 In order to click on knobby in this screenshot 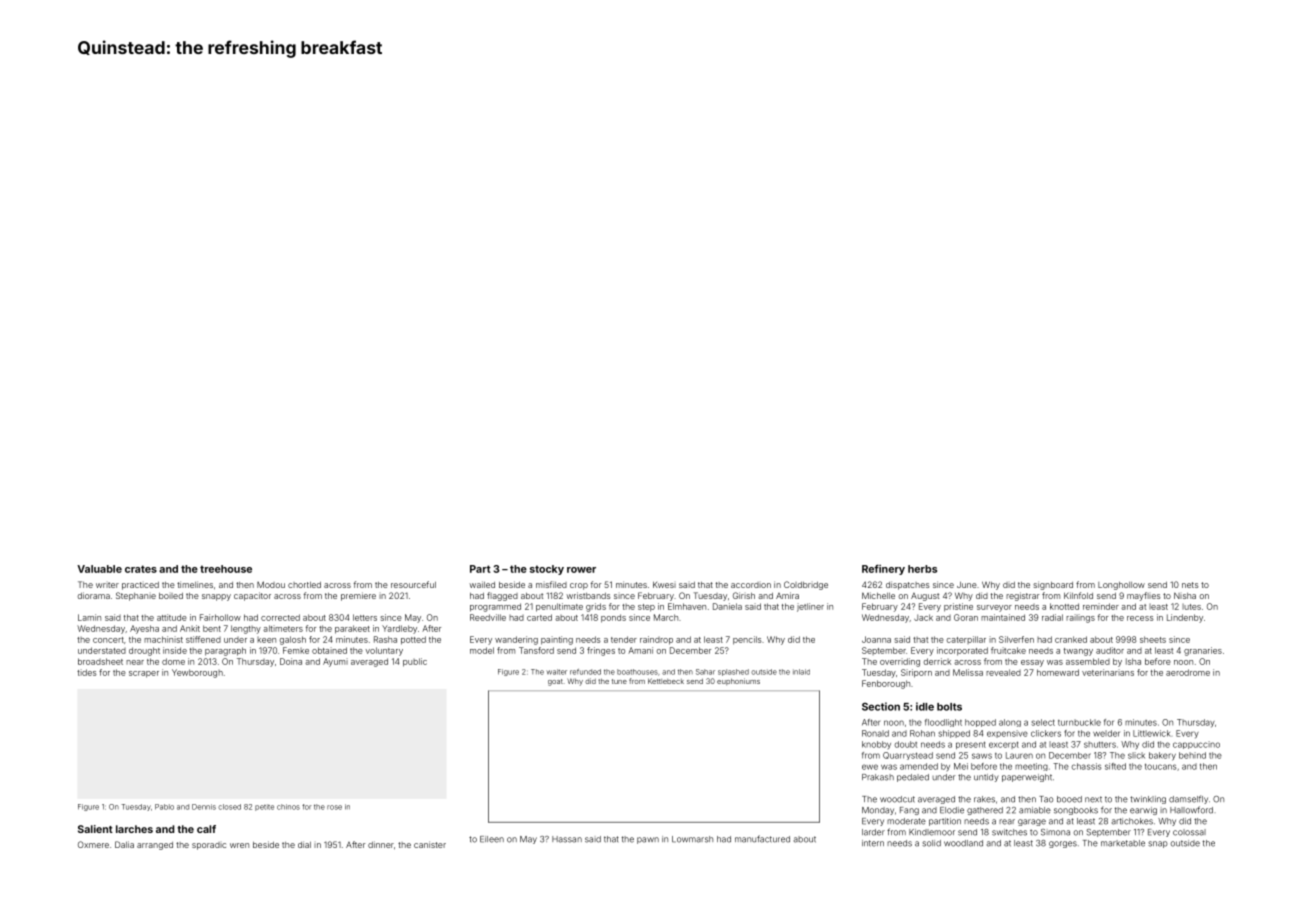, I will do `click(876, 745)`.
